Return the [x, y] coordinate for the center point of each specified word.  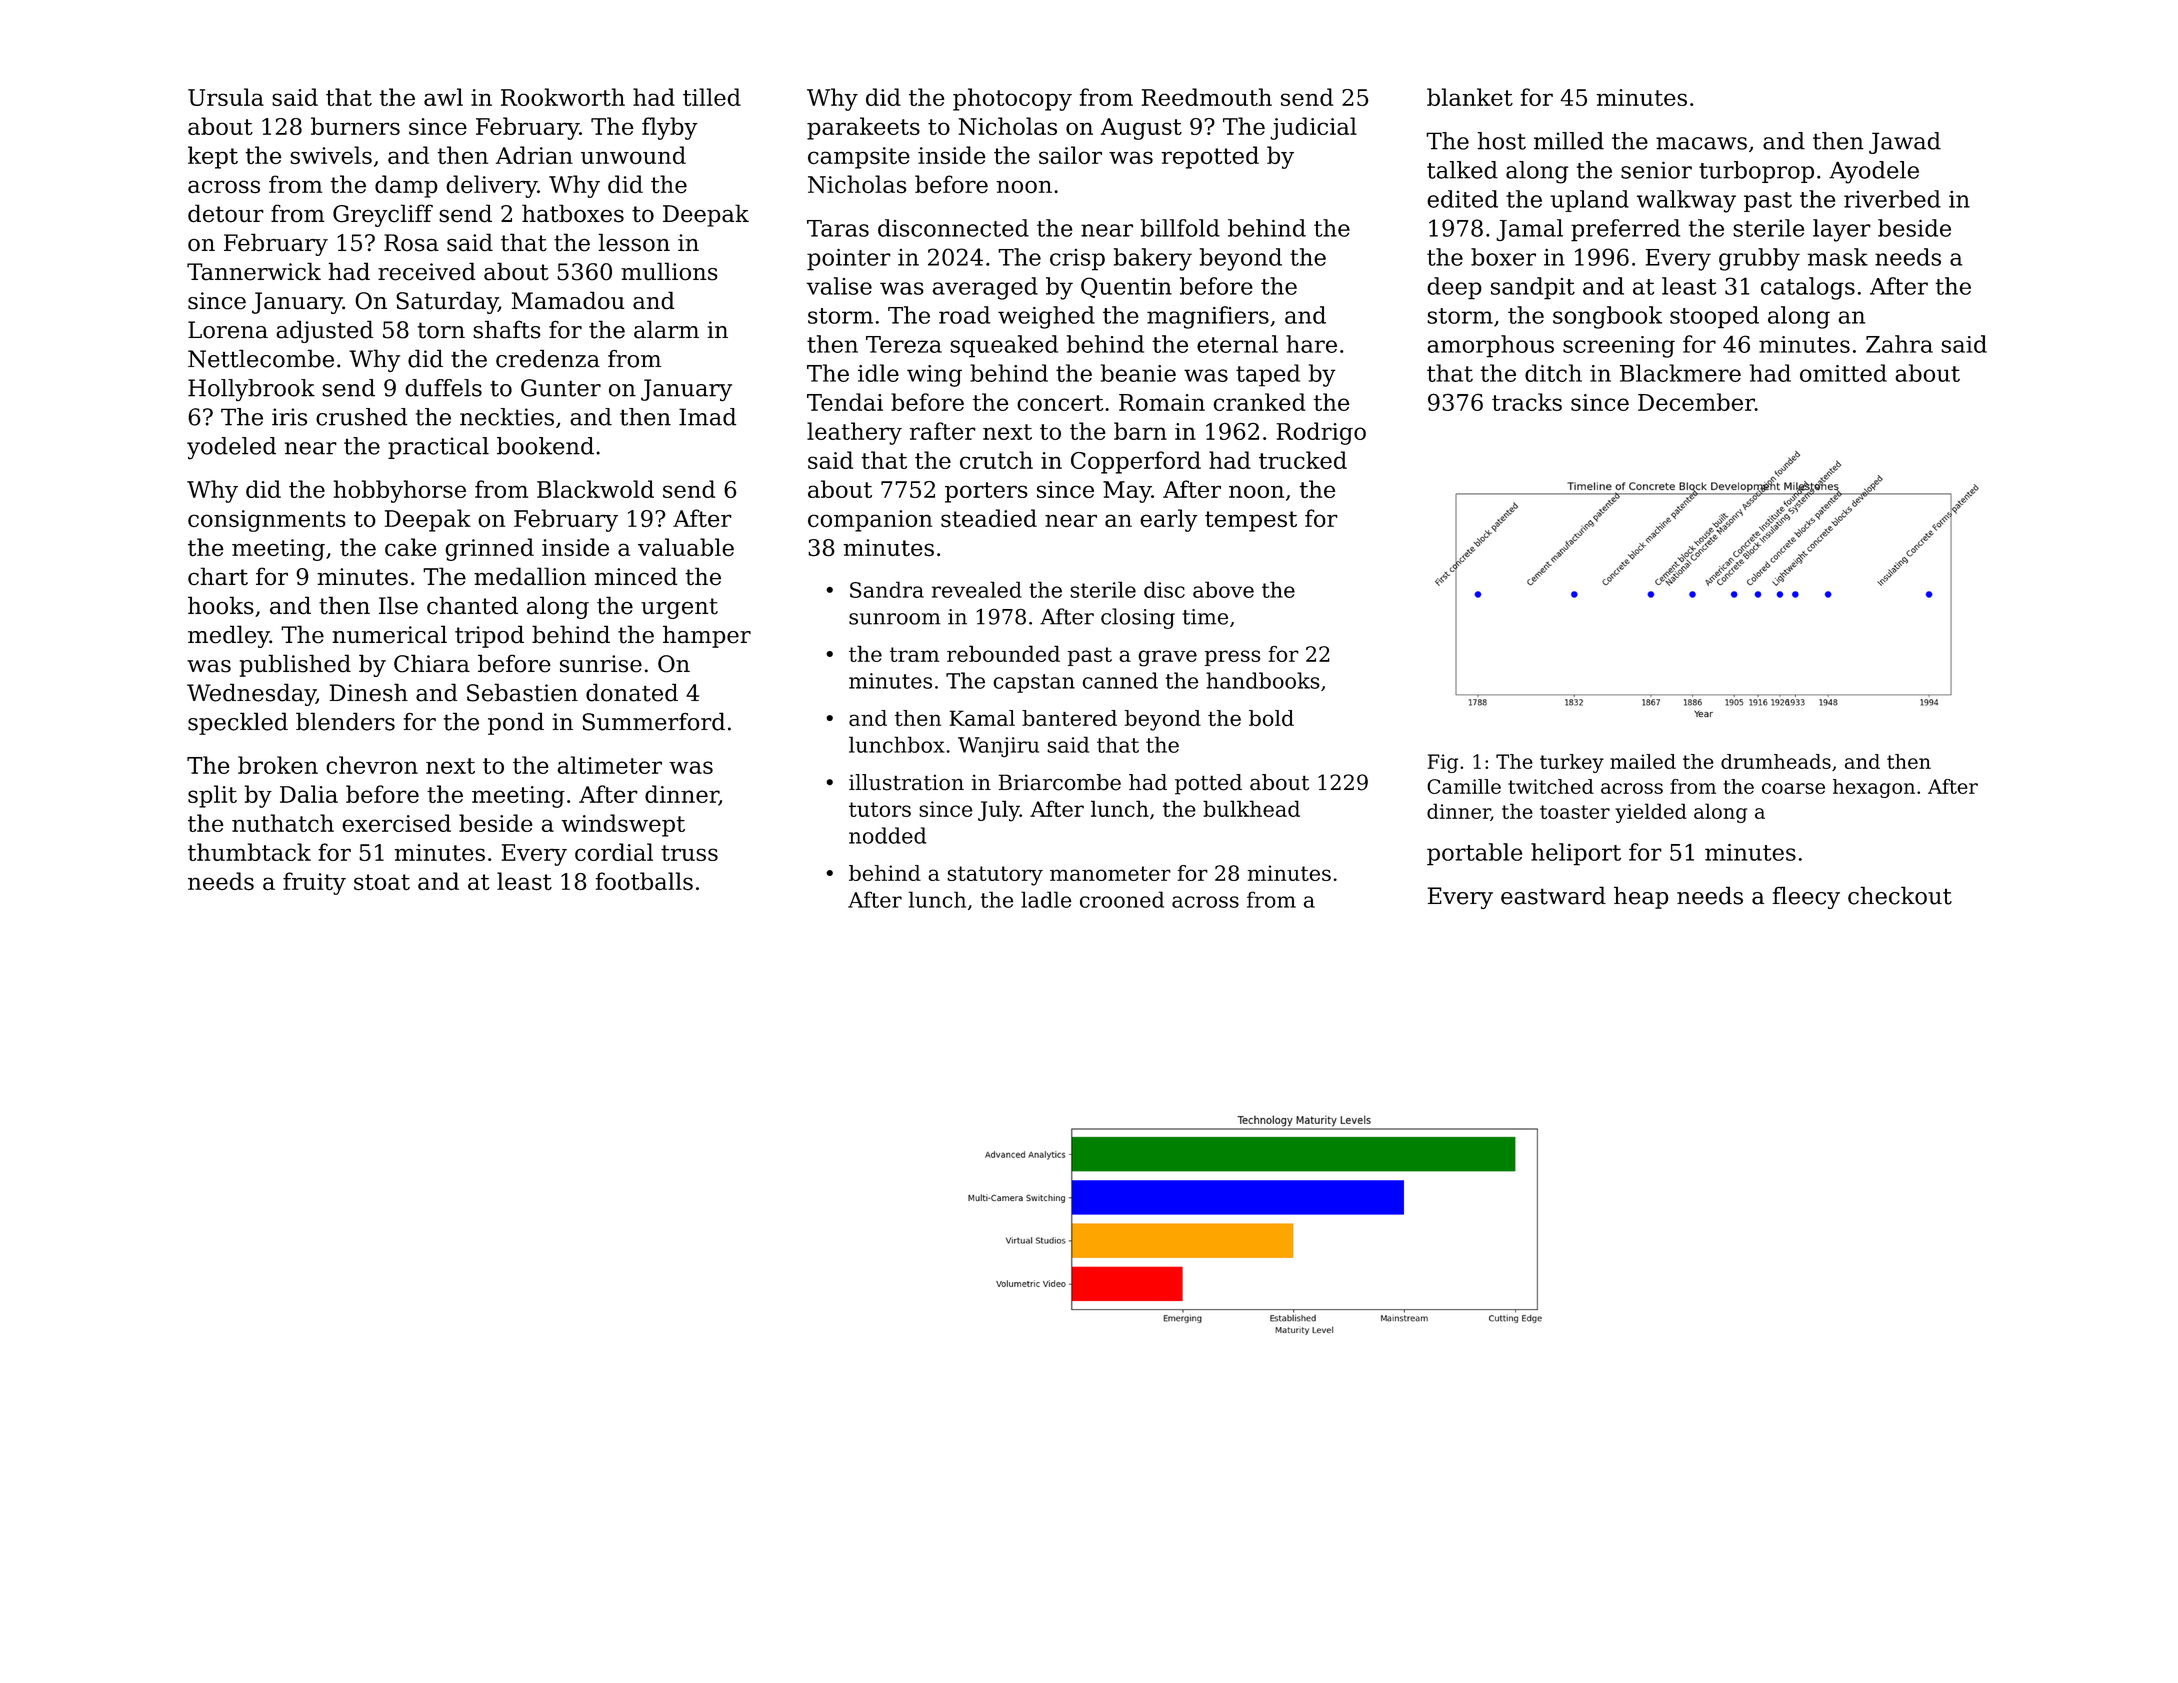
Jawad [1905, 143]
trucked [1303, 460]
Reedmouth [1207, 97]
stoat [382, 882]
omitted [1843, 373]
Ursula [226, 97]
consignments [267, 521]
